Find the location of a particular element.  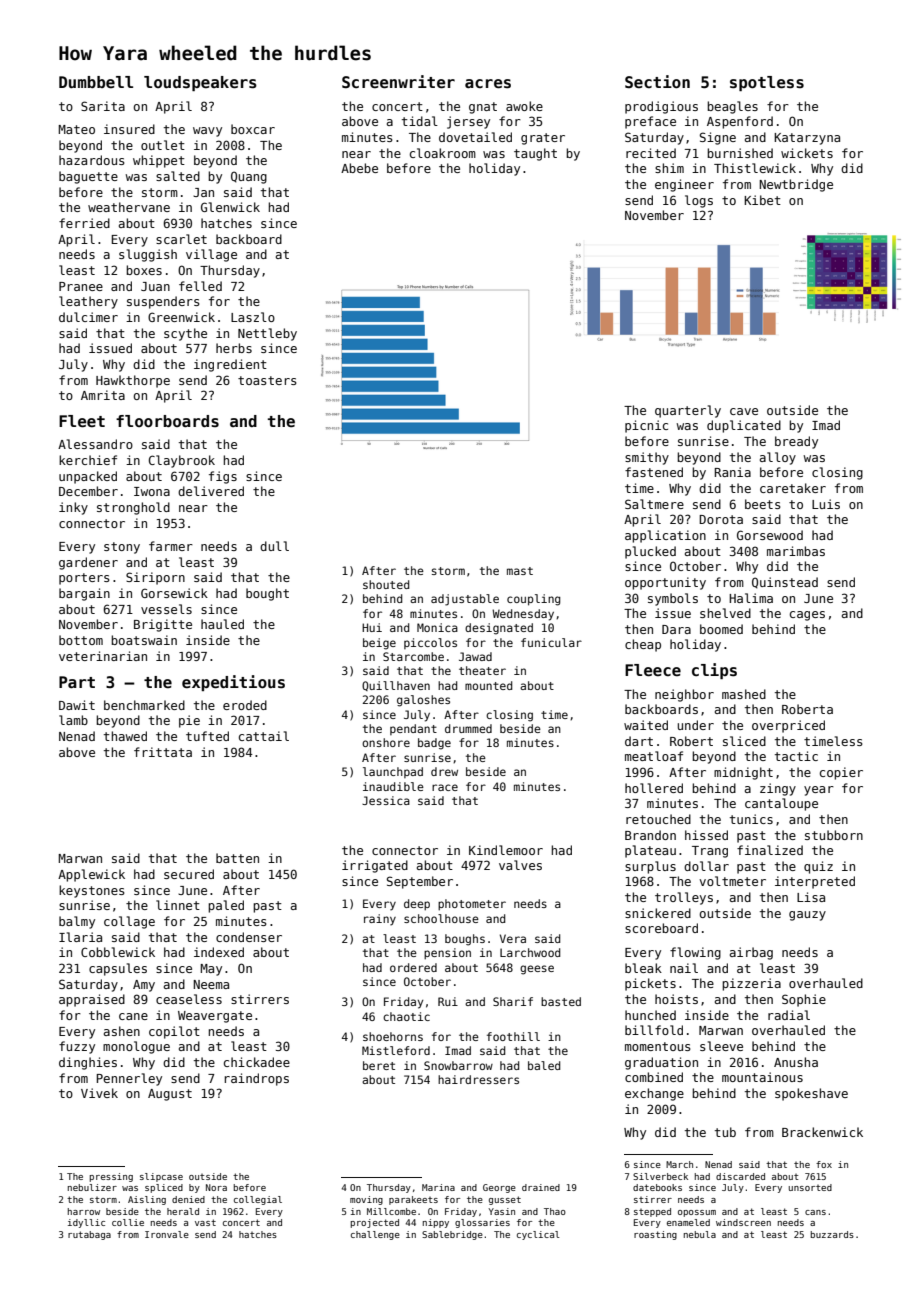

stubborn is located at coordinates (834, 835).
